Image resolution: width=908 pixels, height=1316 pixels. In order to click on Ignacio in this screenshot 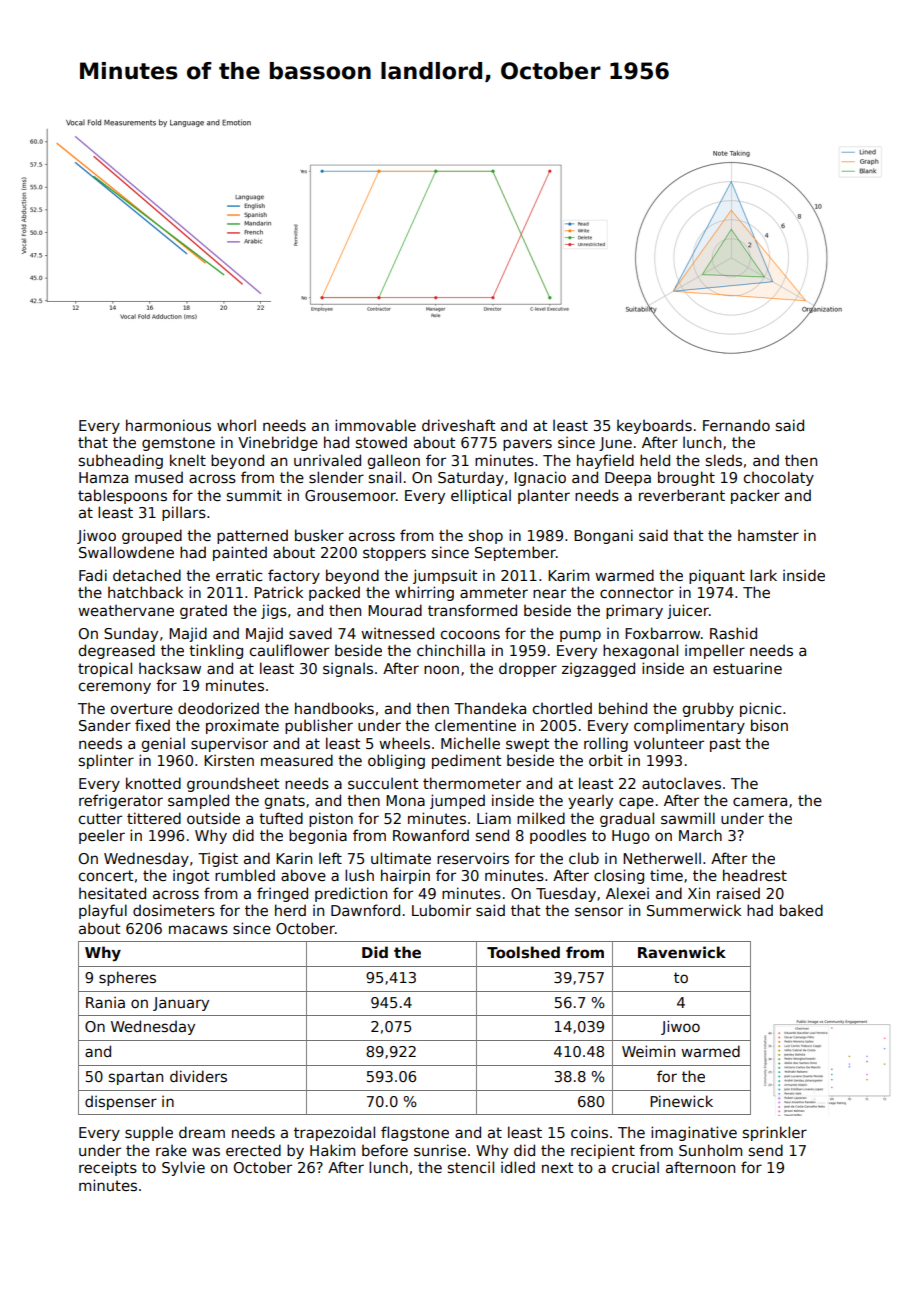, I will do `click(540, 478)`.
